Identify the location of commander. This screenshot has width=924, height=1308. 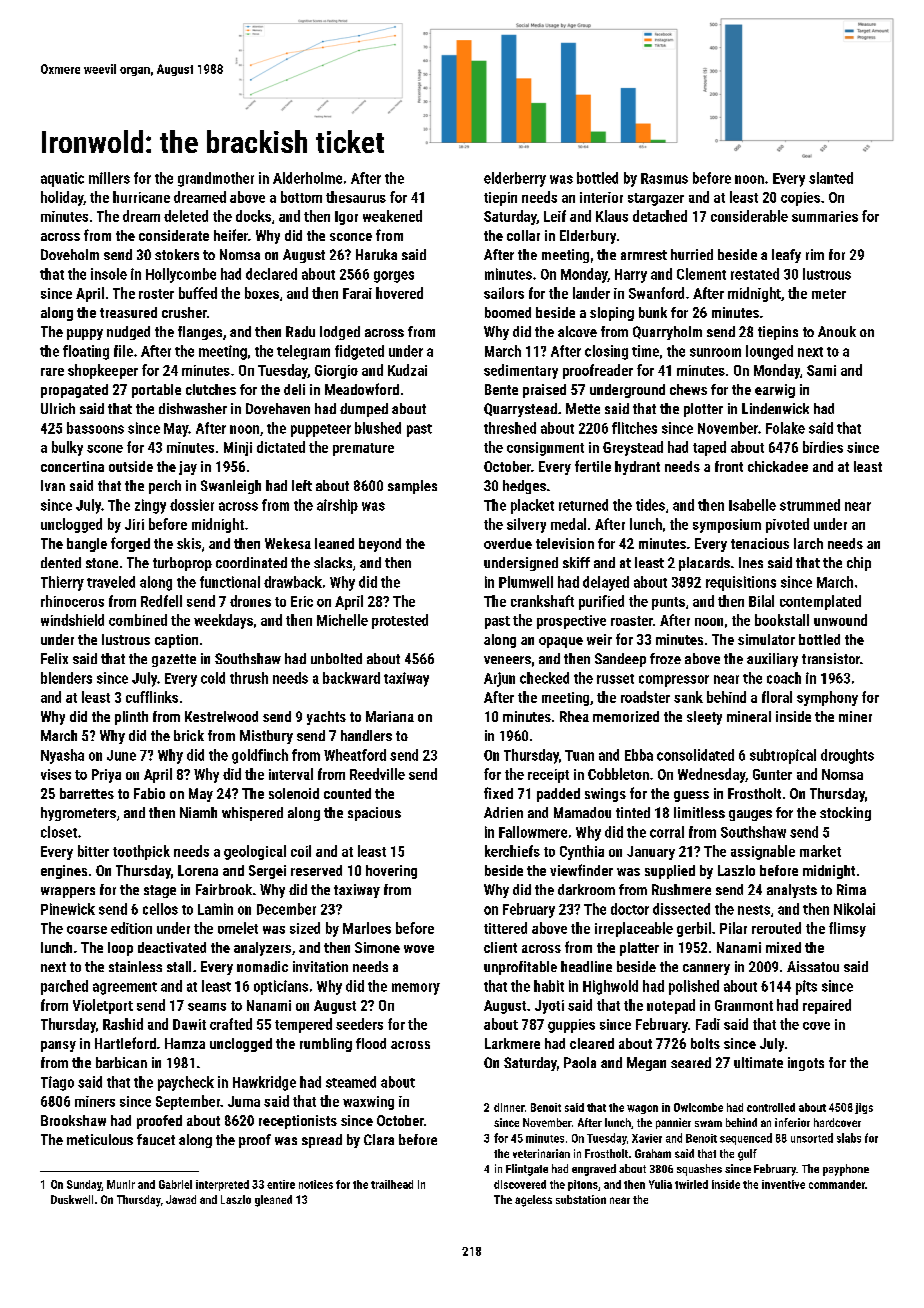
(837, 1184).
